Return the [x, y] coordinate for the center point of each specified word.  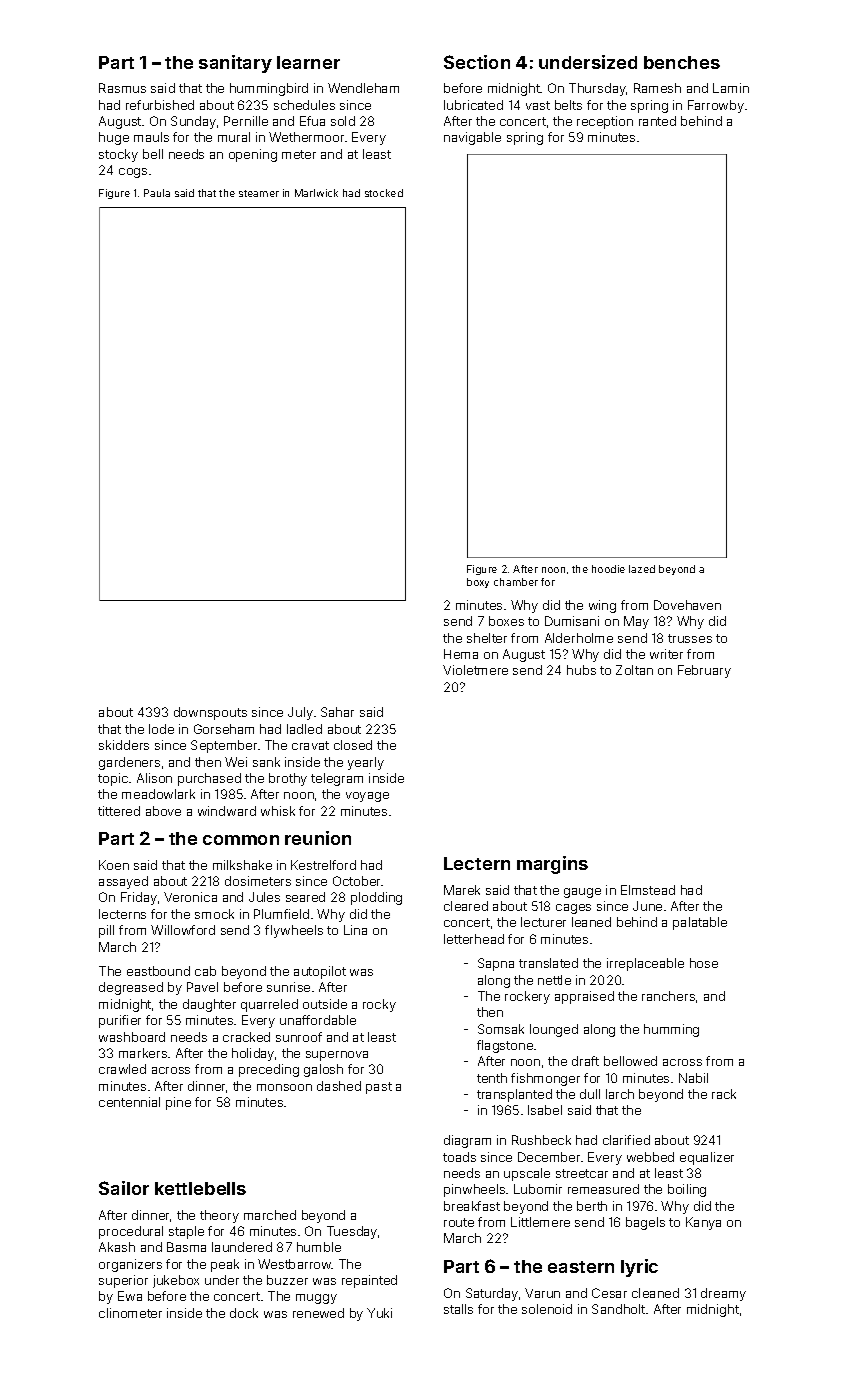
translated [548, 963]
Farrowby [716, 106]
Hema [461, 654]
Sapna [496, 964]
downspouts [210, 713]
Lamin [731, 88]
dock [244, 1313]
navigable [472, 138]
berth [592, 1206]
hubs [581, 670]
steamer [259, 193]
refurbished [160, 105]
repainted [369, 1281]
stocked [384, 193]
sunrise [288, 987]
